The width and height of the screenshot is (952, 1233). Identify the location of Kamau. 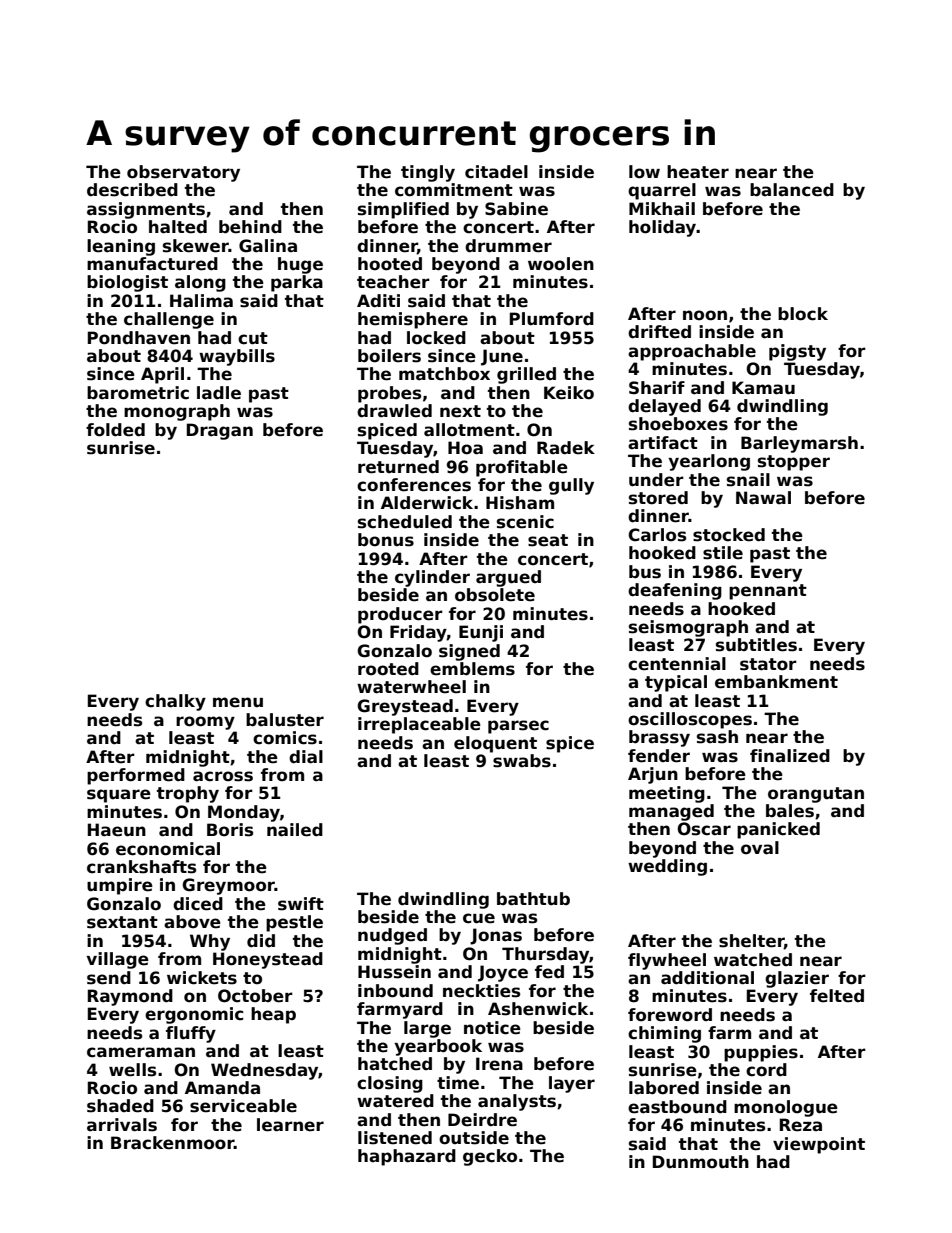
(763, 388).
